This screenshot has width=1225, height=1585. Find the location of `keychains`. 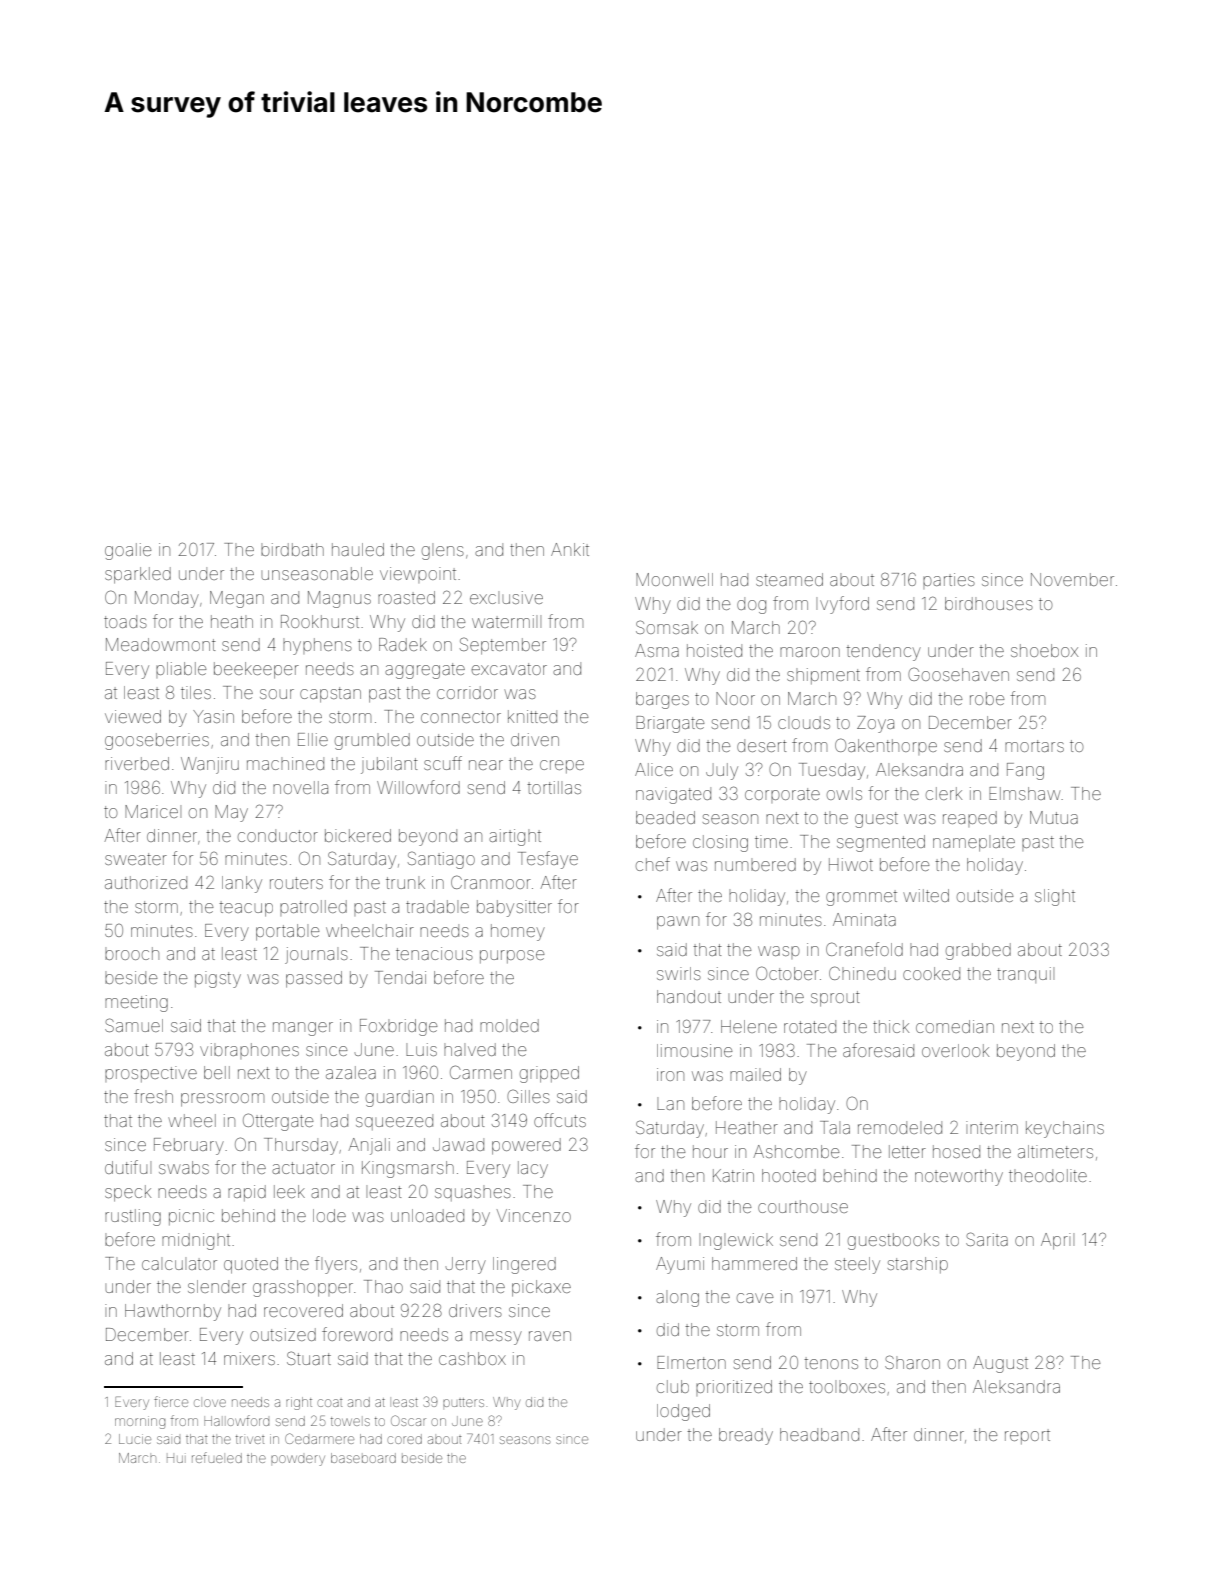

keychains is located at coordinates (1065, 1129).
